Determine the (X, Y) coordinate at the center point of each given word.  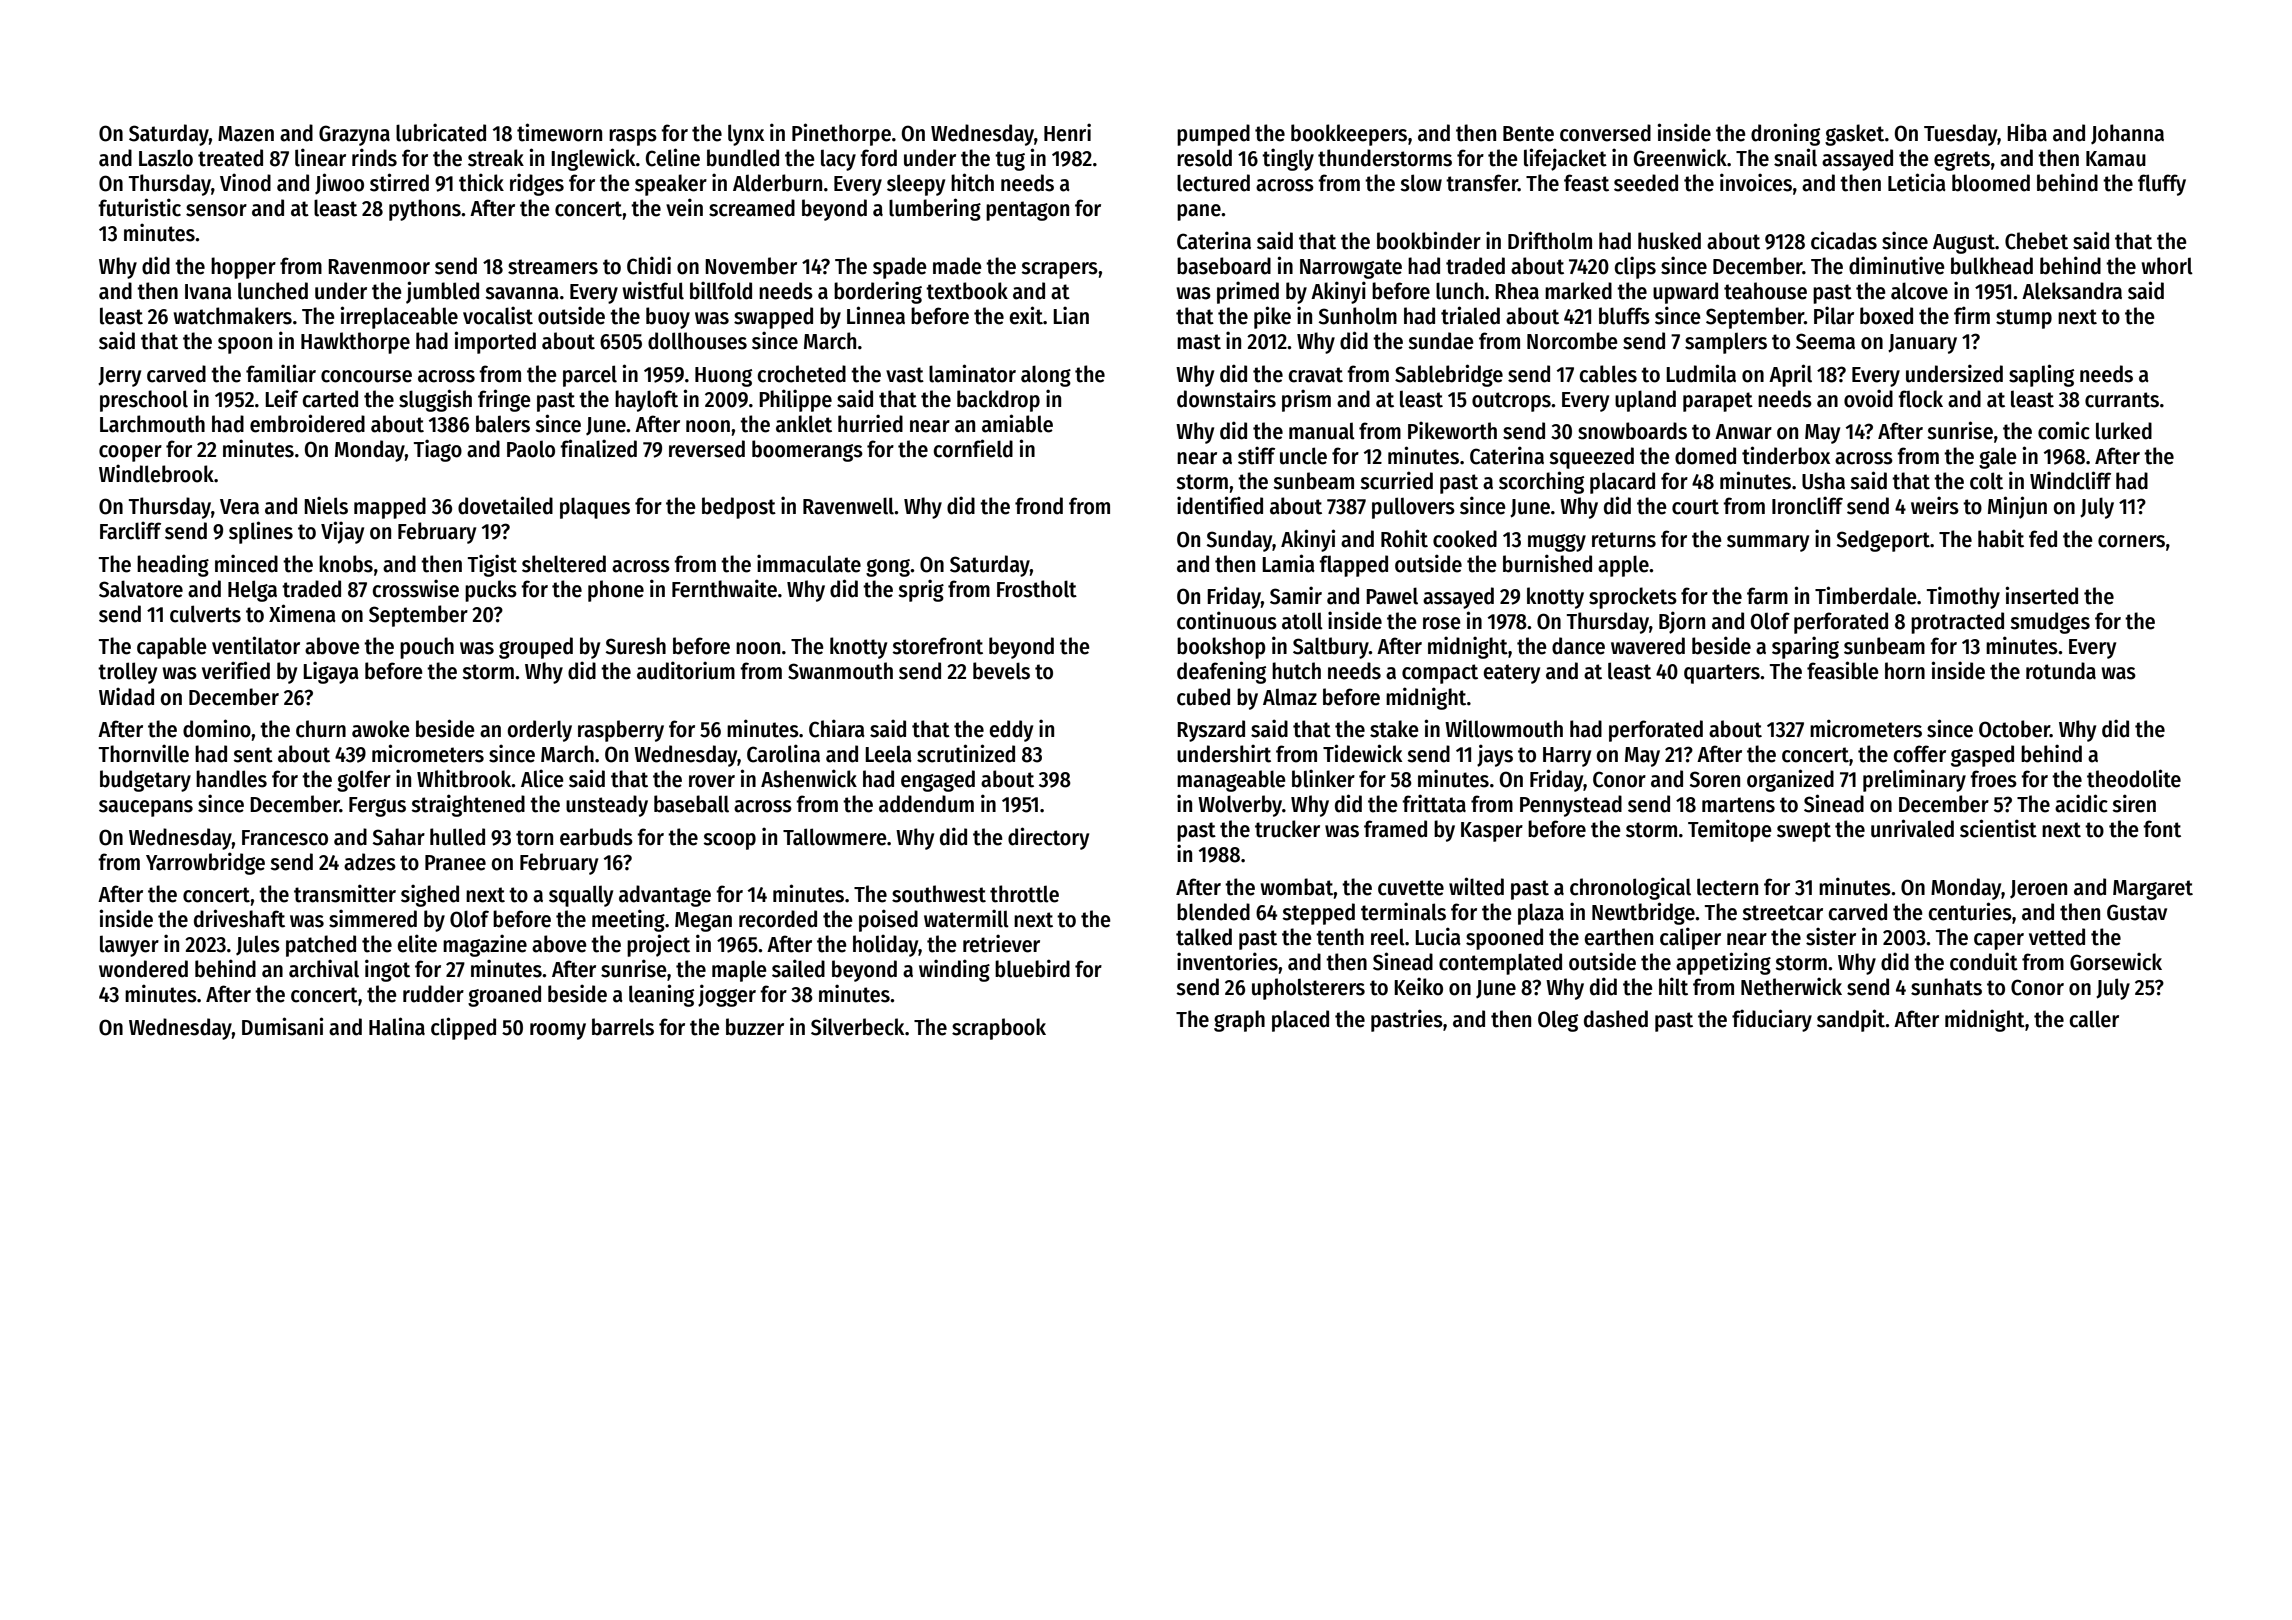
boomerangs (807, 451)
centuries (1970, 911)
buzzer (755, 1027)
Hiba (2027, 132)
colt (1986, 481)
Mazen (246, 134)
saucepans (146, 808)
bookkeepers (1349, 135)
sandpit (1851, 1020)
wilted (1476, 886)
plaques (595, 508)
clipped (463, 1028)
